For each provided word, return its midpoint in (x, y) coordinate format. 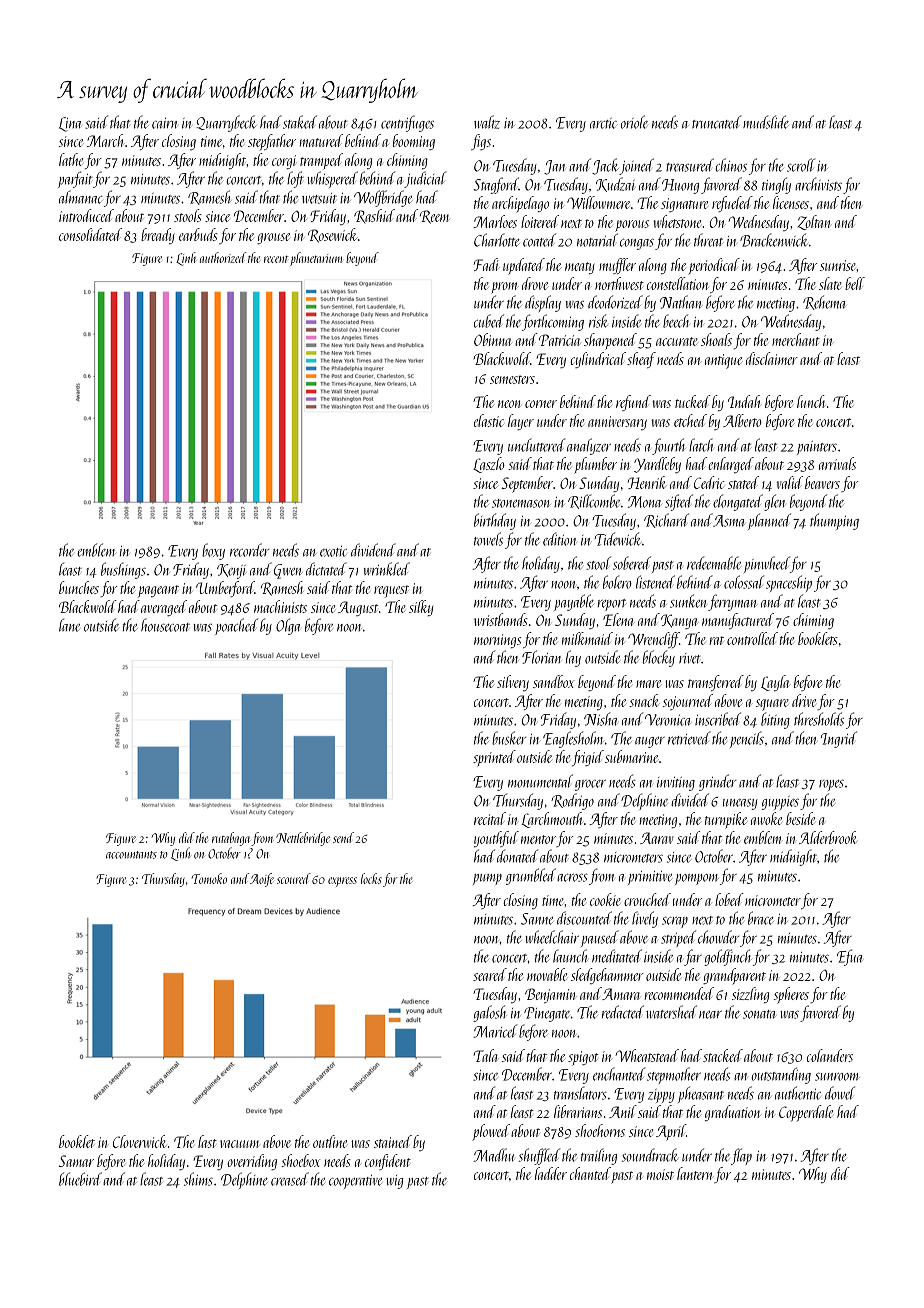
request (391, 591)
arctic (603, 123)
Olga (288, 626)
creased (290, 1179)
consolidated (90, 234)
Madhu (493, 1155)
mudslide (766, 122)
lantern (695, 1173)
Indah (744, 401)
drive (804, 700)
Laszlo (489, 465)
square (772, 705)
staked (300, 122)
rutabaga (231, 839)
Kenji (231, 571)
